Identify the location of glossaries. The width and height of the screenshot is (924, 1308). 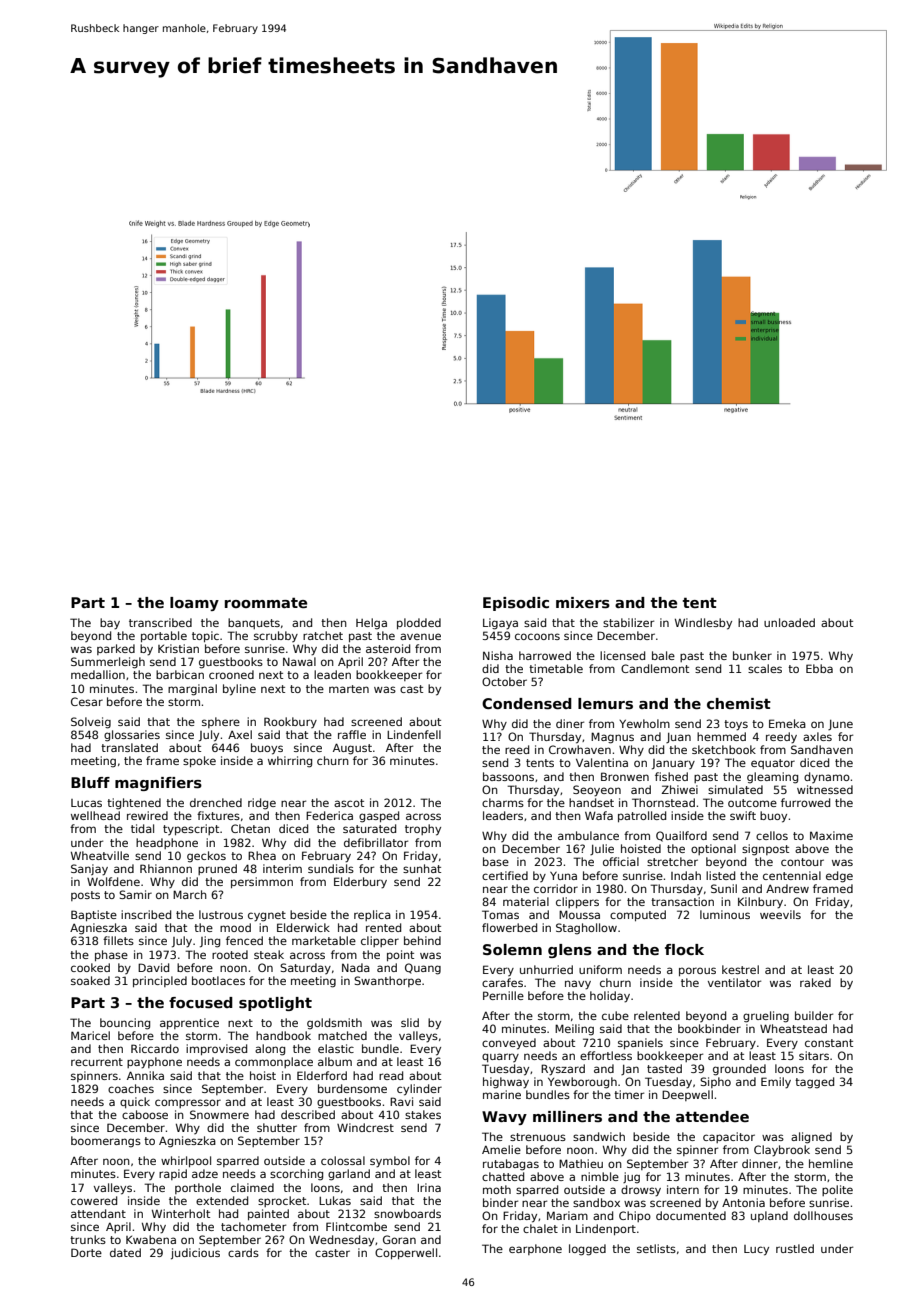
(132, 736).
